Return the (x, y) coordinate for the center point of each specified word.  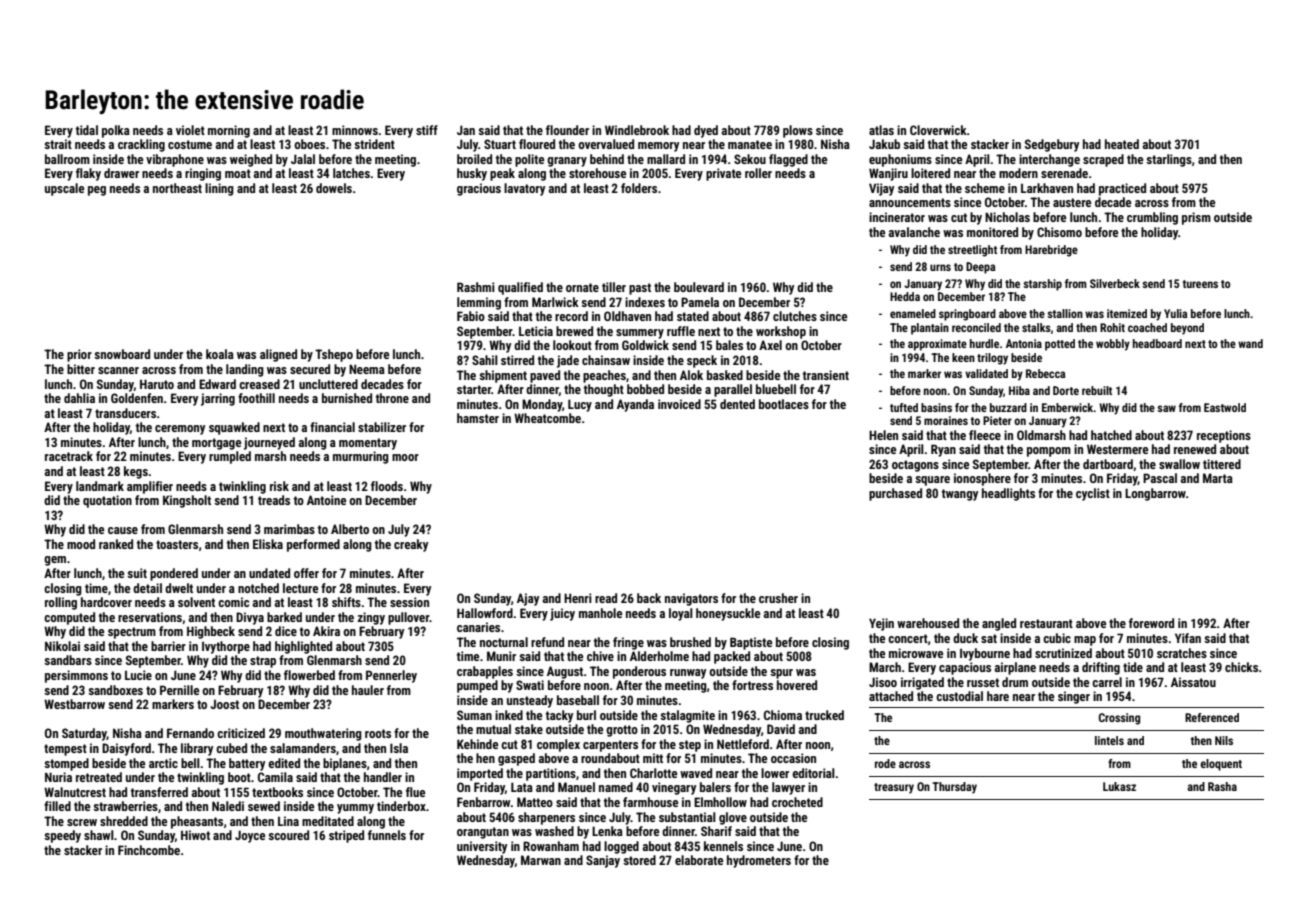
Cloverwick (938, 130)
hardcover (106, 602)
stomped (66, 764)
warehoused (928, 623)
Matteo (535, 802)
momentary (368, 444)
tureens (1200, 284)
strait (58, 144)
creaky (411, 545)
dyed (706, 131)
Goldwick (645, 345)
